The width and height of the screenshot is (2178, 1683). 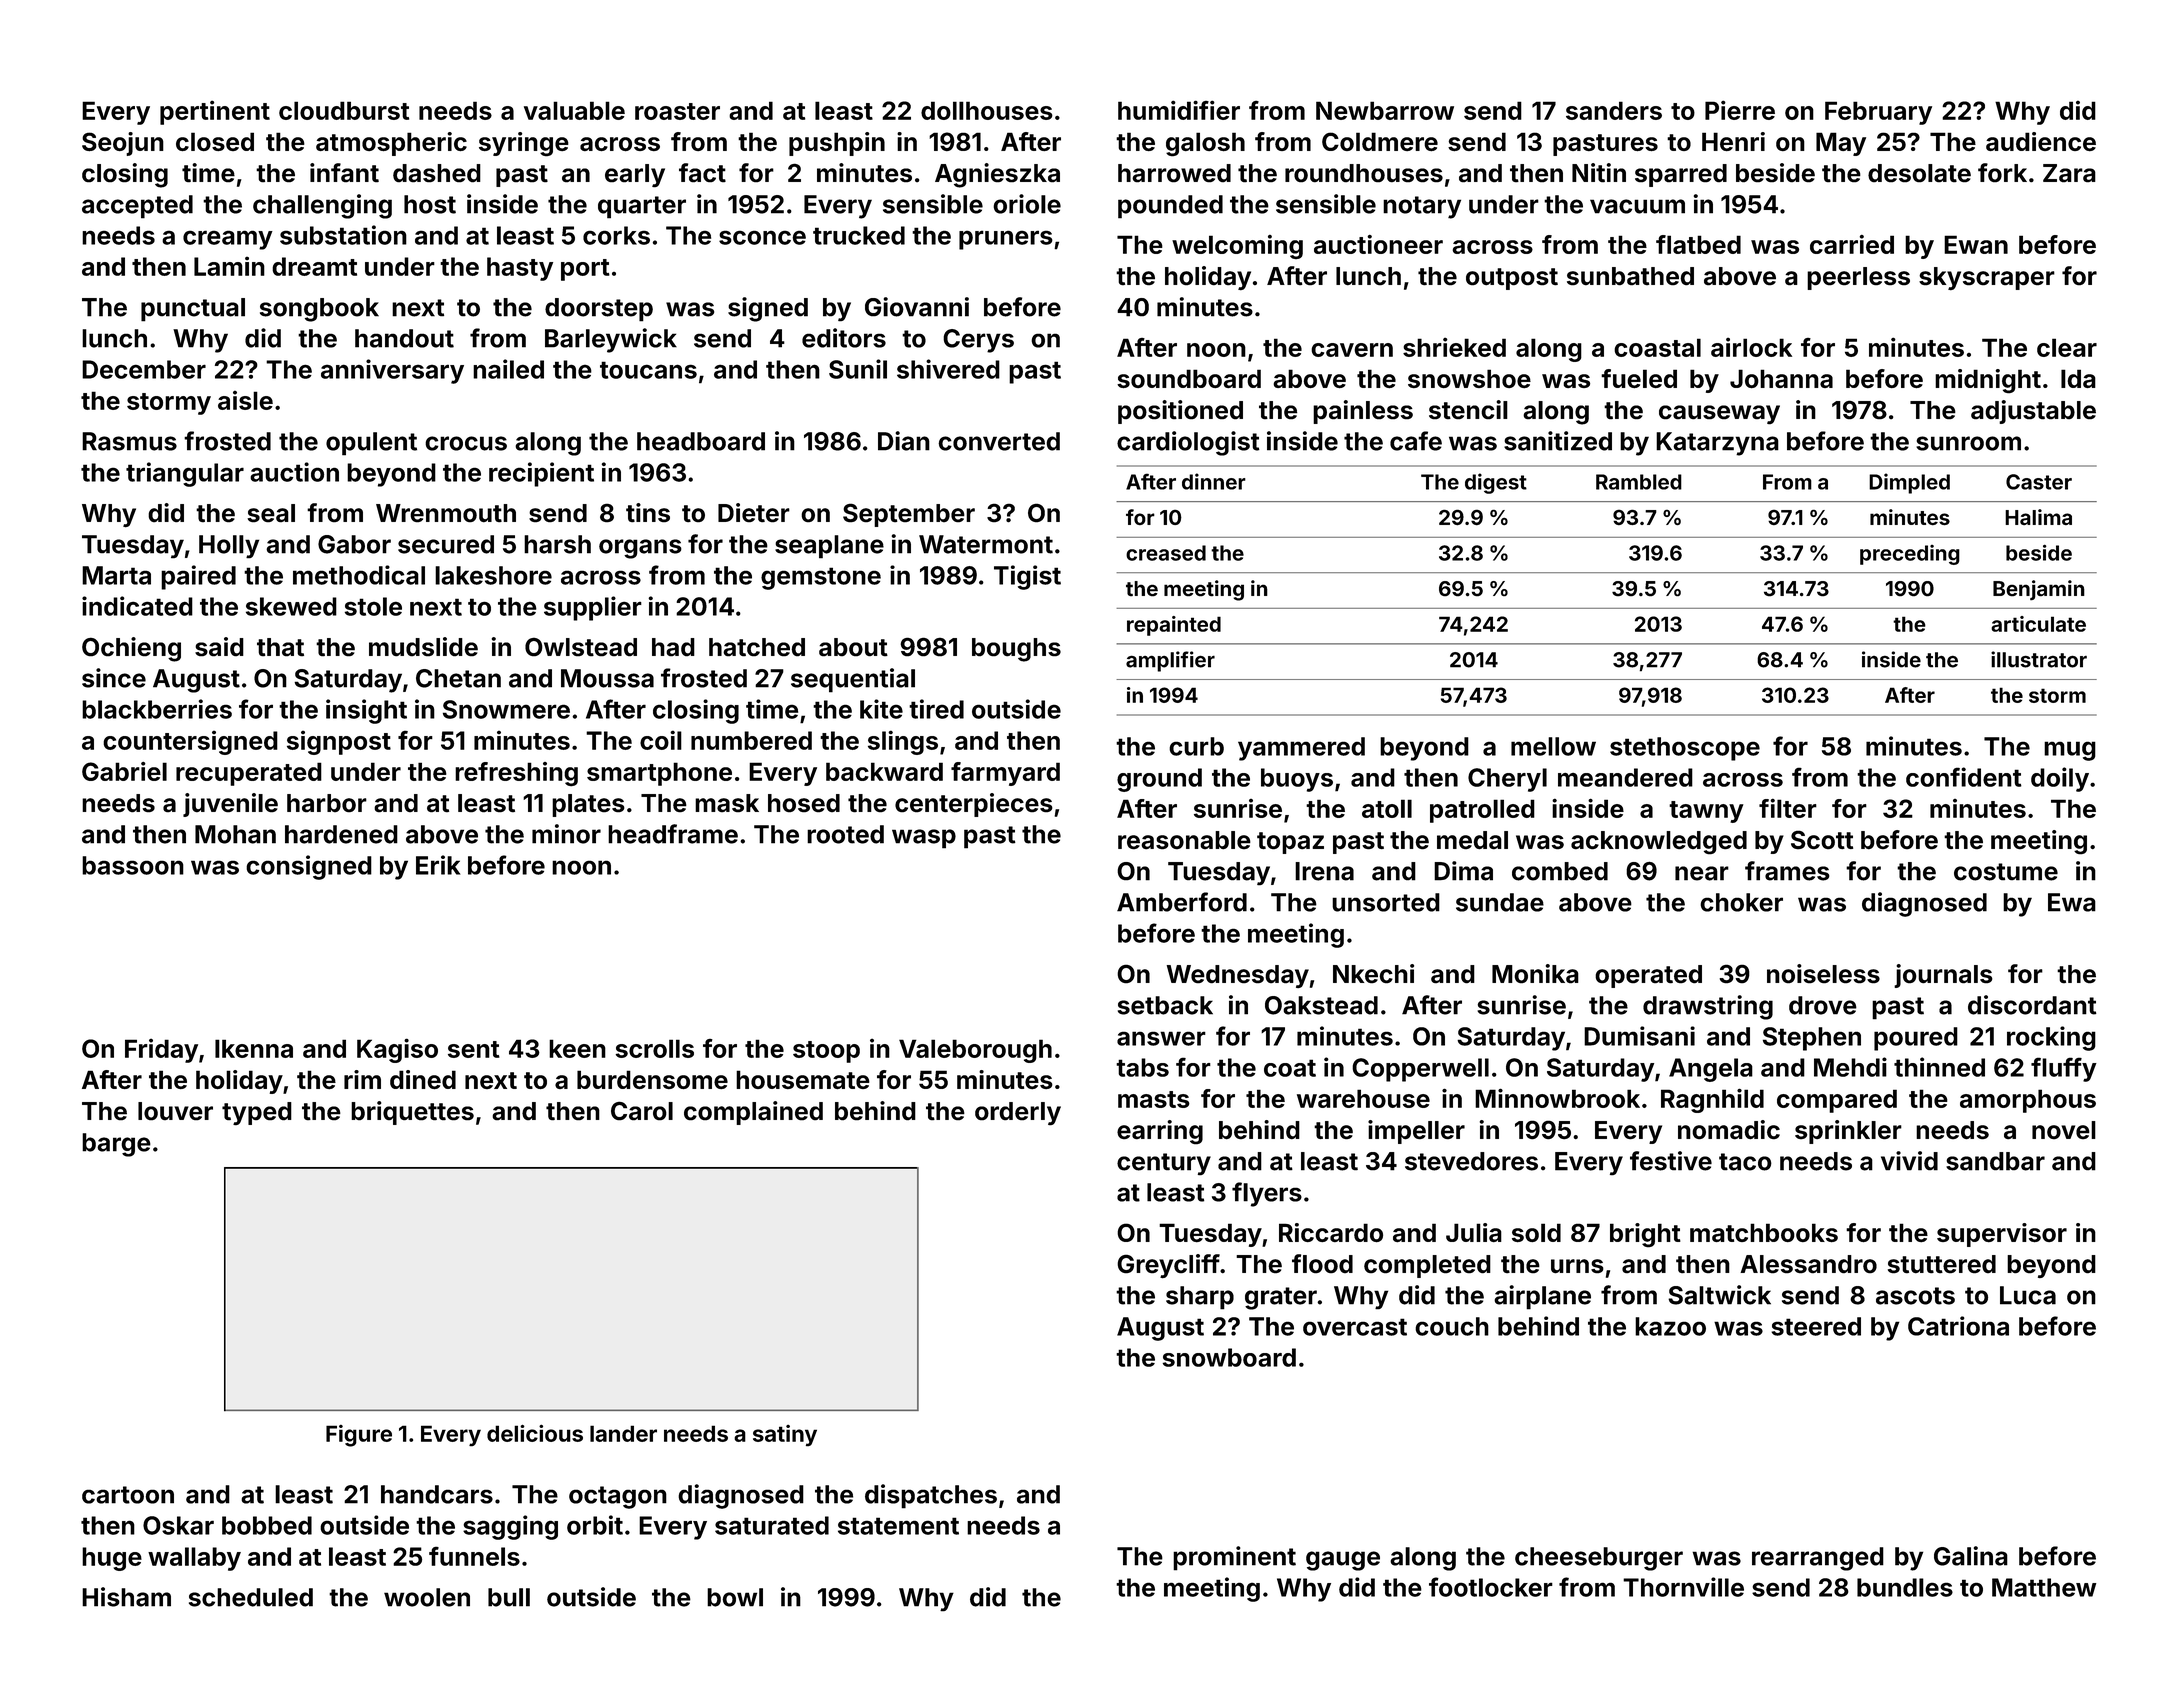 What do you see at coordinates (1205, 144) in the screenshot?
I see `galosh` at bounding box center [1205, 144].
